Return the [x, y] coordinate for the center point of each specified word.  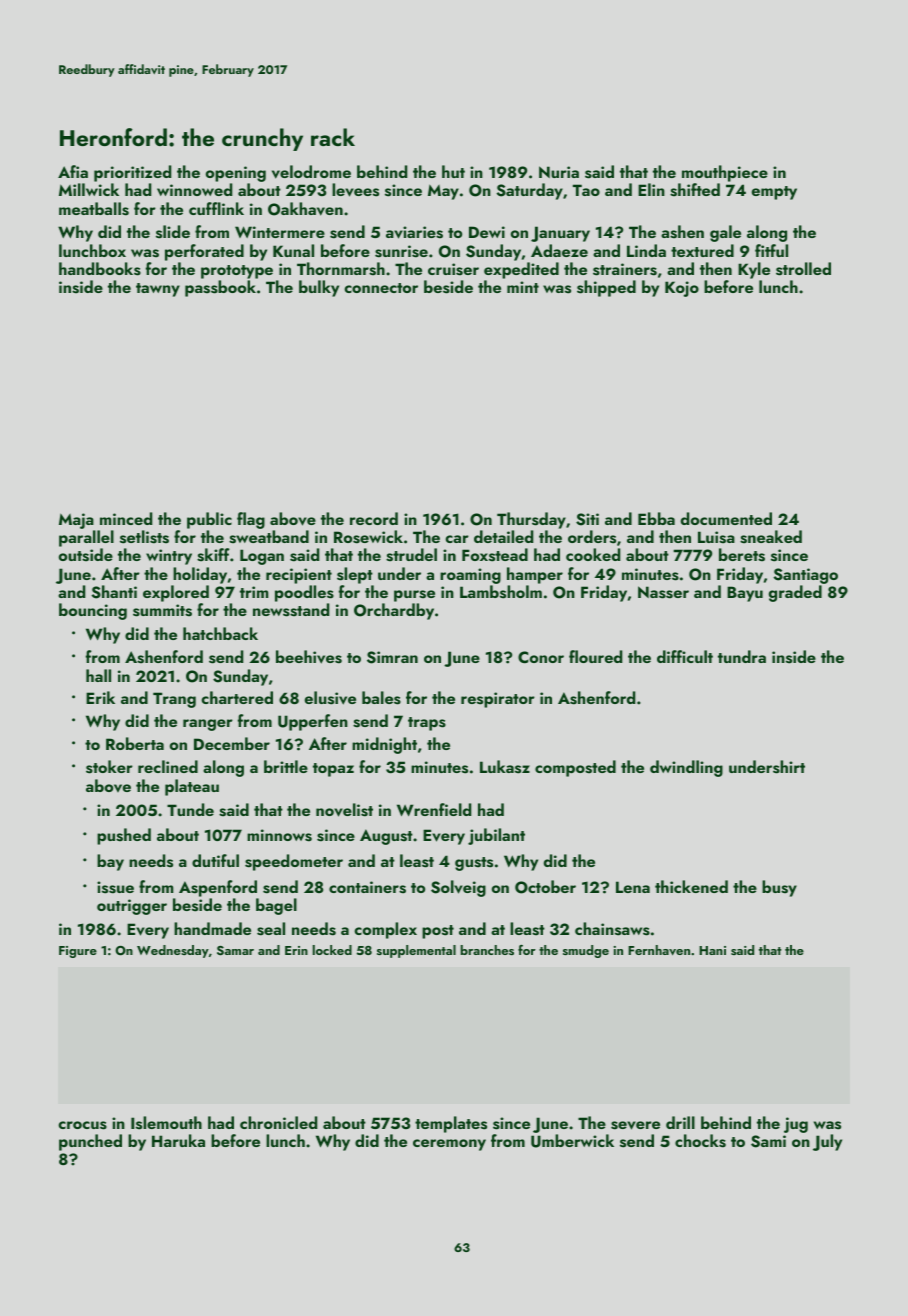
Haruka [178, 1140]
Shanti [114, 592]
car [457, 539]
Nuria [559, 172]
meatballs [94, 209]
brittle [286, 766]
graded [795, 593]
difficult [685, 656]
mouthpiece [725, 173]
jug [796, 1125]
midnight [384, 745]
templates [451, 1124]
